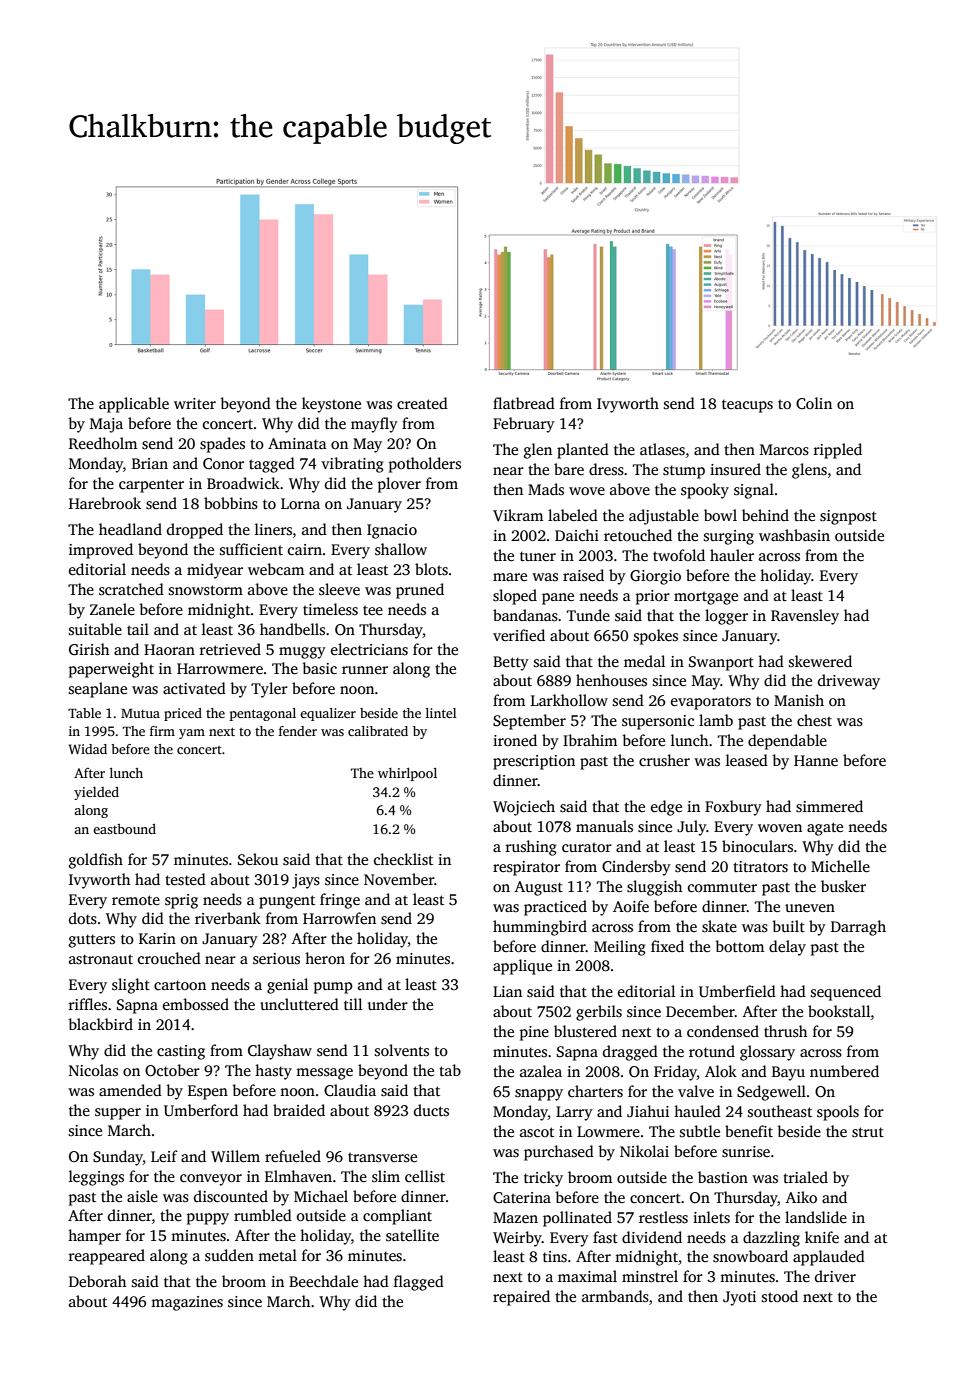  I want to click on eastbound, so click(124, 829).
